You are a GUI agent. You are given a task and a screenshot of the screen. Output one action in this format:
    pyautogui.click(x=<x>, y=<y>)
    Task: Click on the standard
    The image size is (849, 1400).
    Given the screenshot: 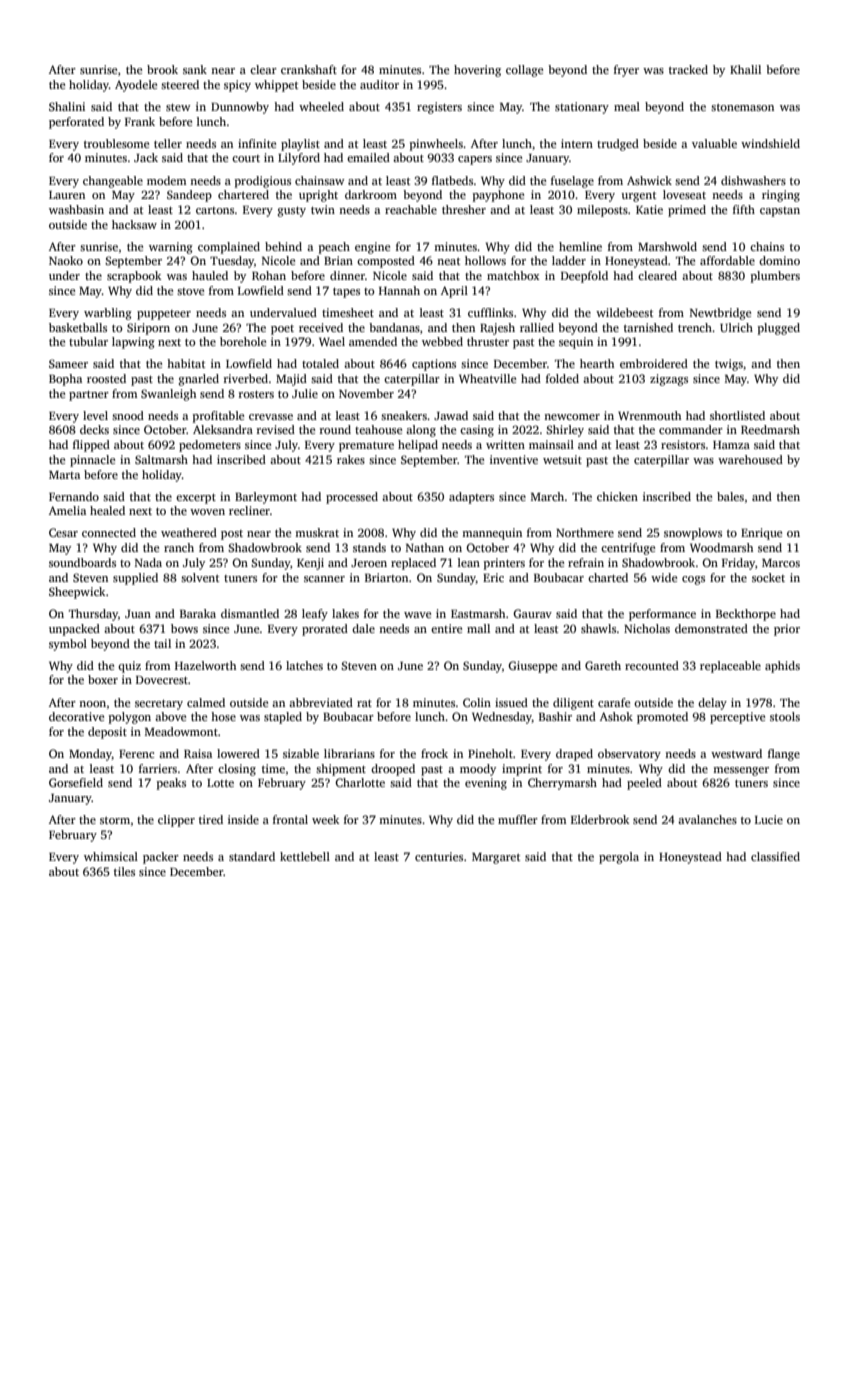 What is the action you would take?
    pyautogui.click(x=252, y=856)
